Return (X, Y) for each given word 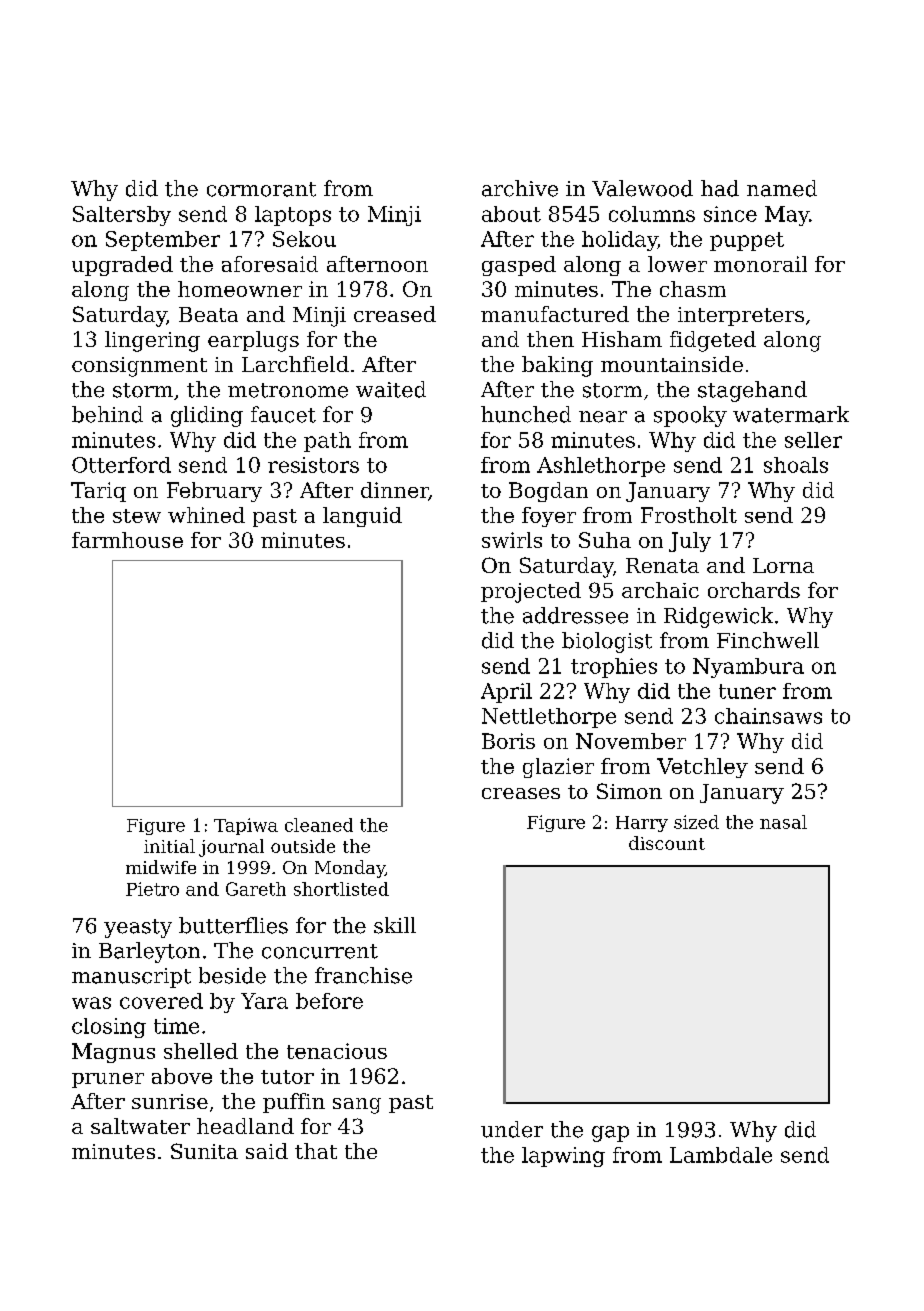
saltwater (140, 1126)
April (506, 693)
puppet (747, 241)
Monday (350, 869)
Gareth (256, 889)
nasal (783, 822)
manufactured (555, 314)
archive (520, 188)
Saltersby (122, 216)
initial (169, 846)
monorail (760, 264)
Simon (629, 791)
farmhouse (127, 540)
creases (521, 793)
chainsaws (768, 716)
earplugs (253, 341)
